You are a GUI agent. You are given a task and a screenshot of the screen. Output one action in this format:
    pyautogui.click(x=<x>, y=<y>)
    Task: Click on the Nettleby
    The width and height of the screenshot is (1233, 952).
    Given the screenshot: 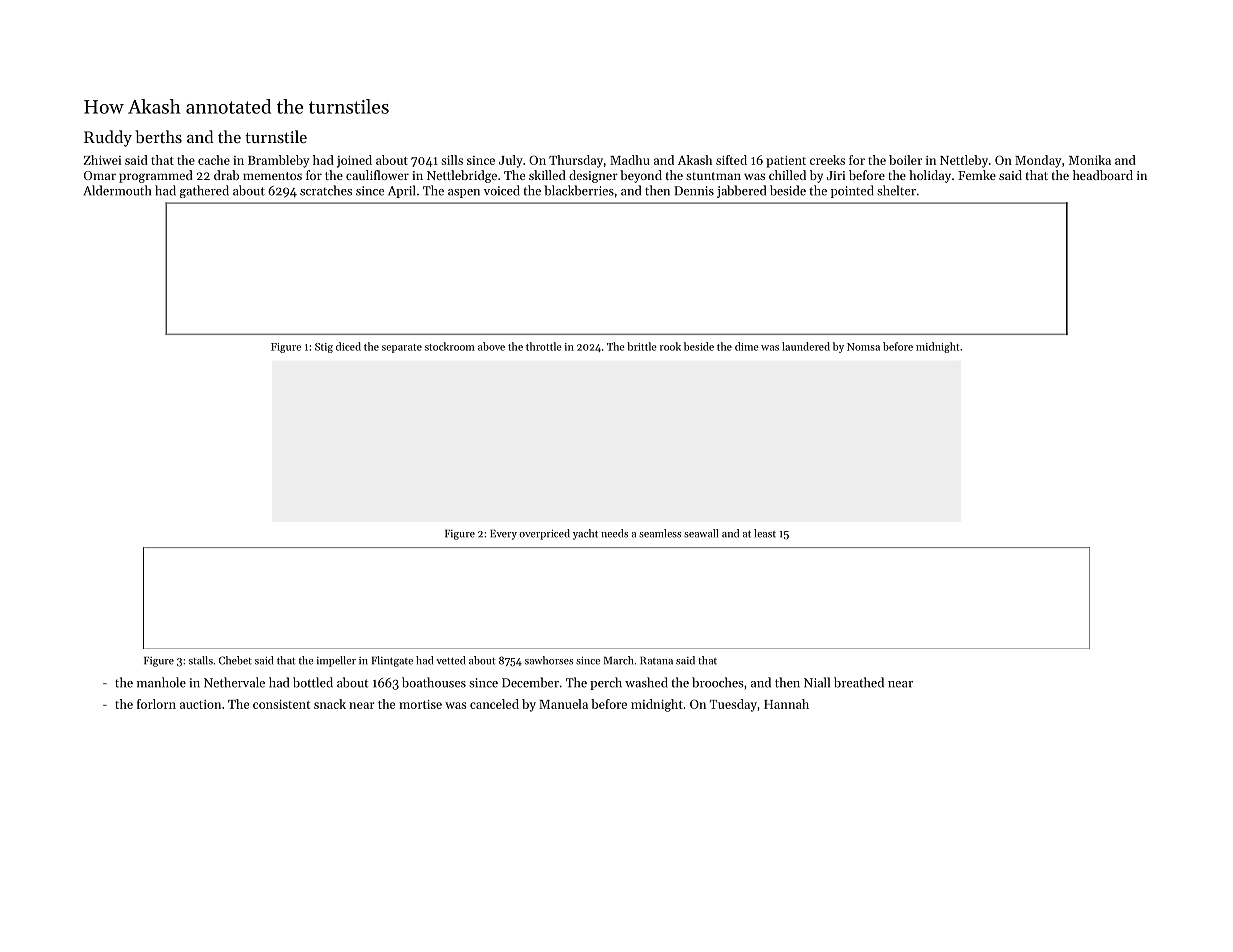 What is the action you would take?
    pyautogui.click(x=964, y=161)
